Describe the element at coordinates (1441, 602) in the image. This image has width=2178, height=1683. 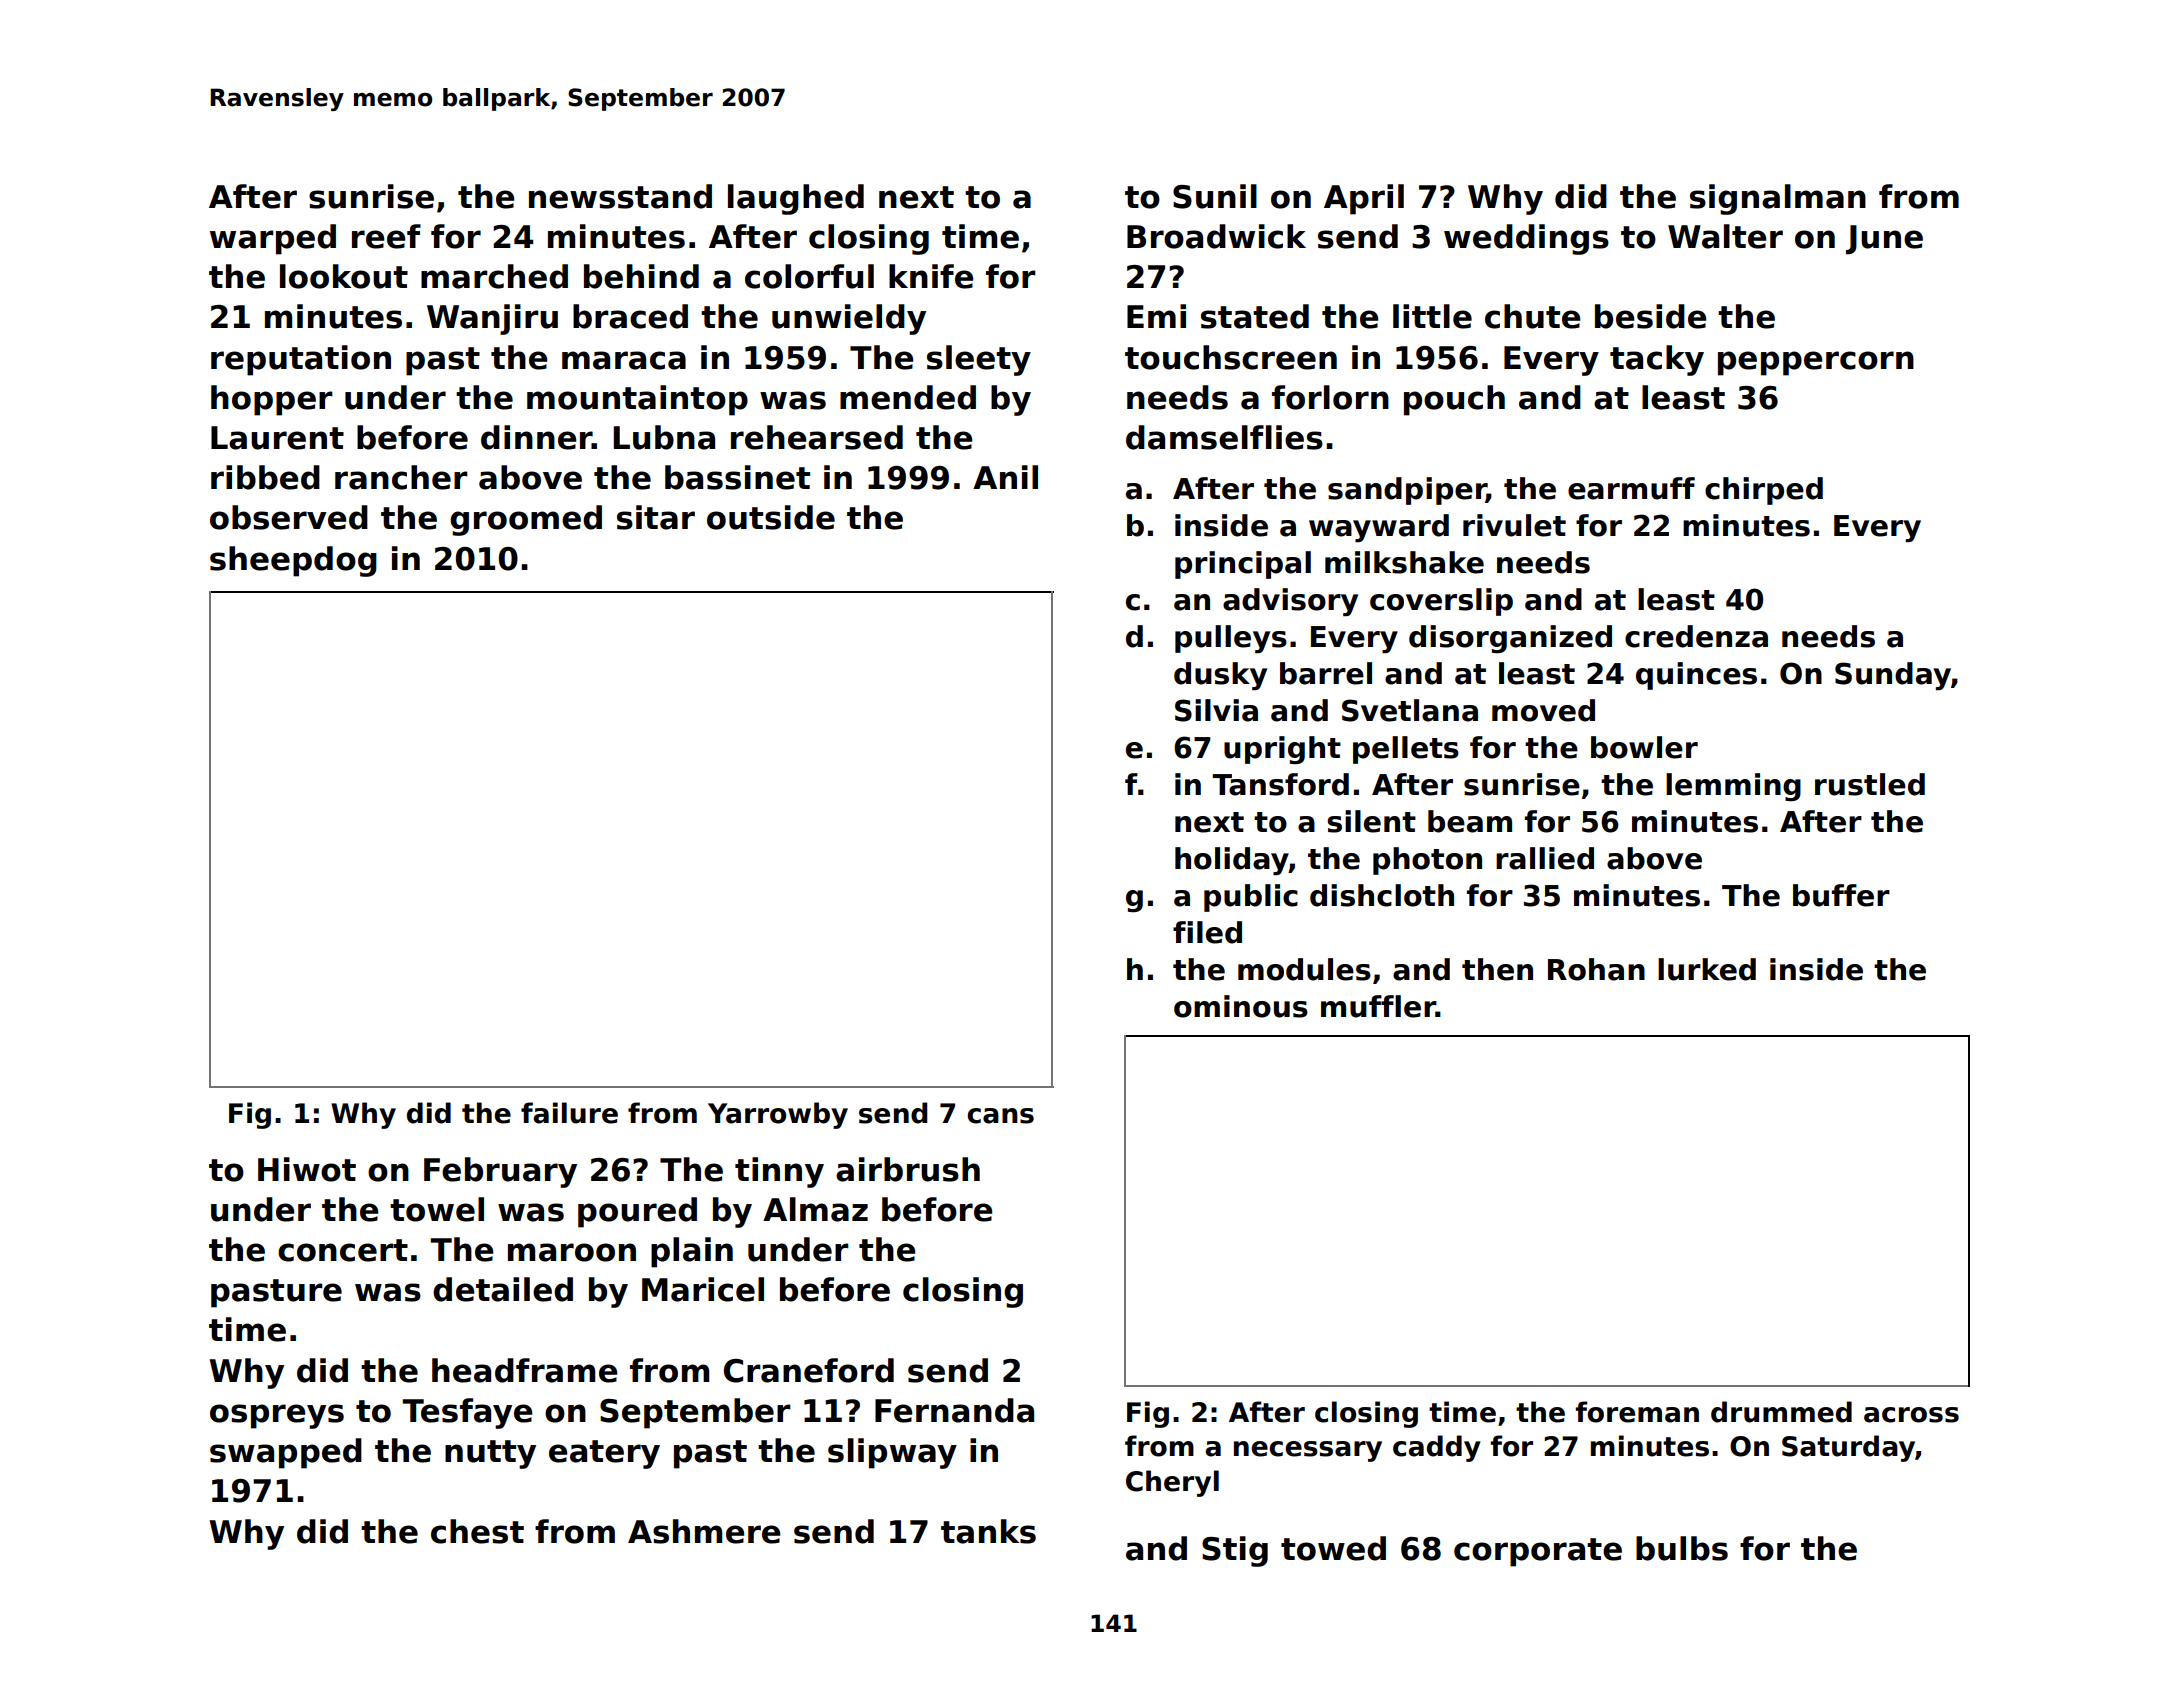
I see `coverslip` at that location.
